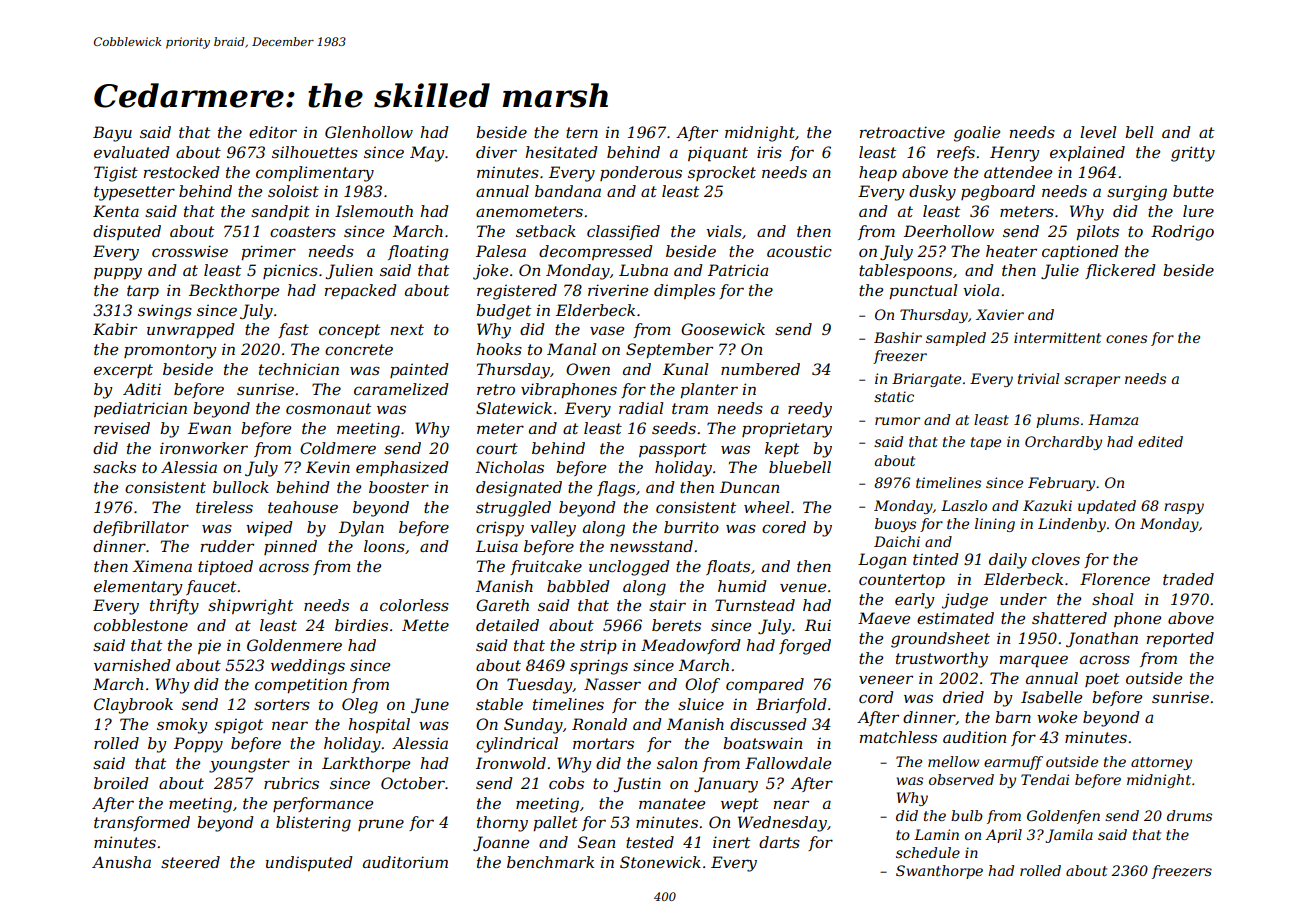  What do you see at coordinates (414, 605) in the image?
I see `colorless` at bounding box center [414, 605].
